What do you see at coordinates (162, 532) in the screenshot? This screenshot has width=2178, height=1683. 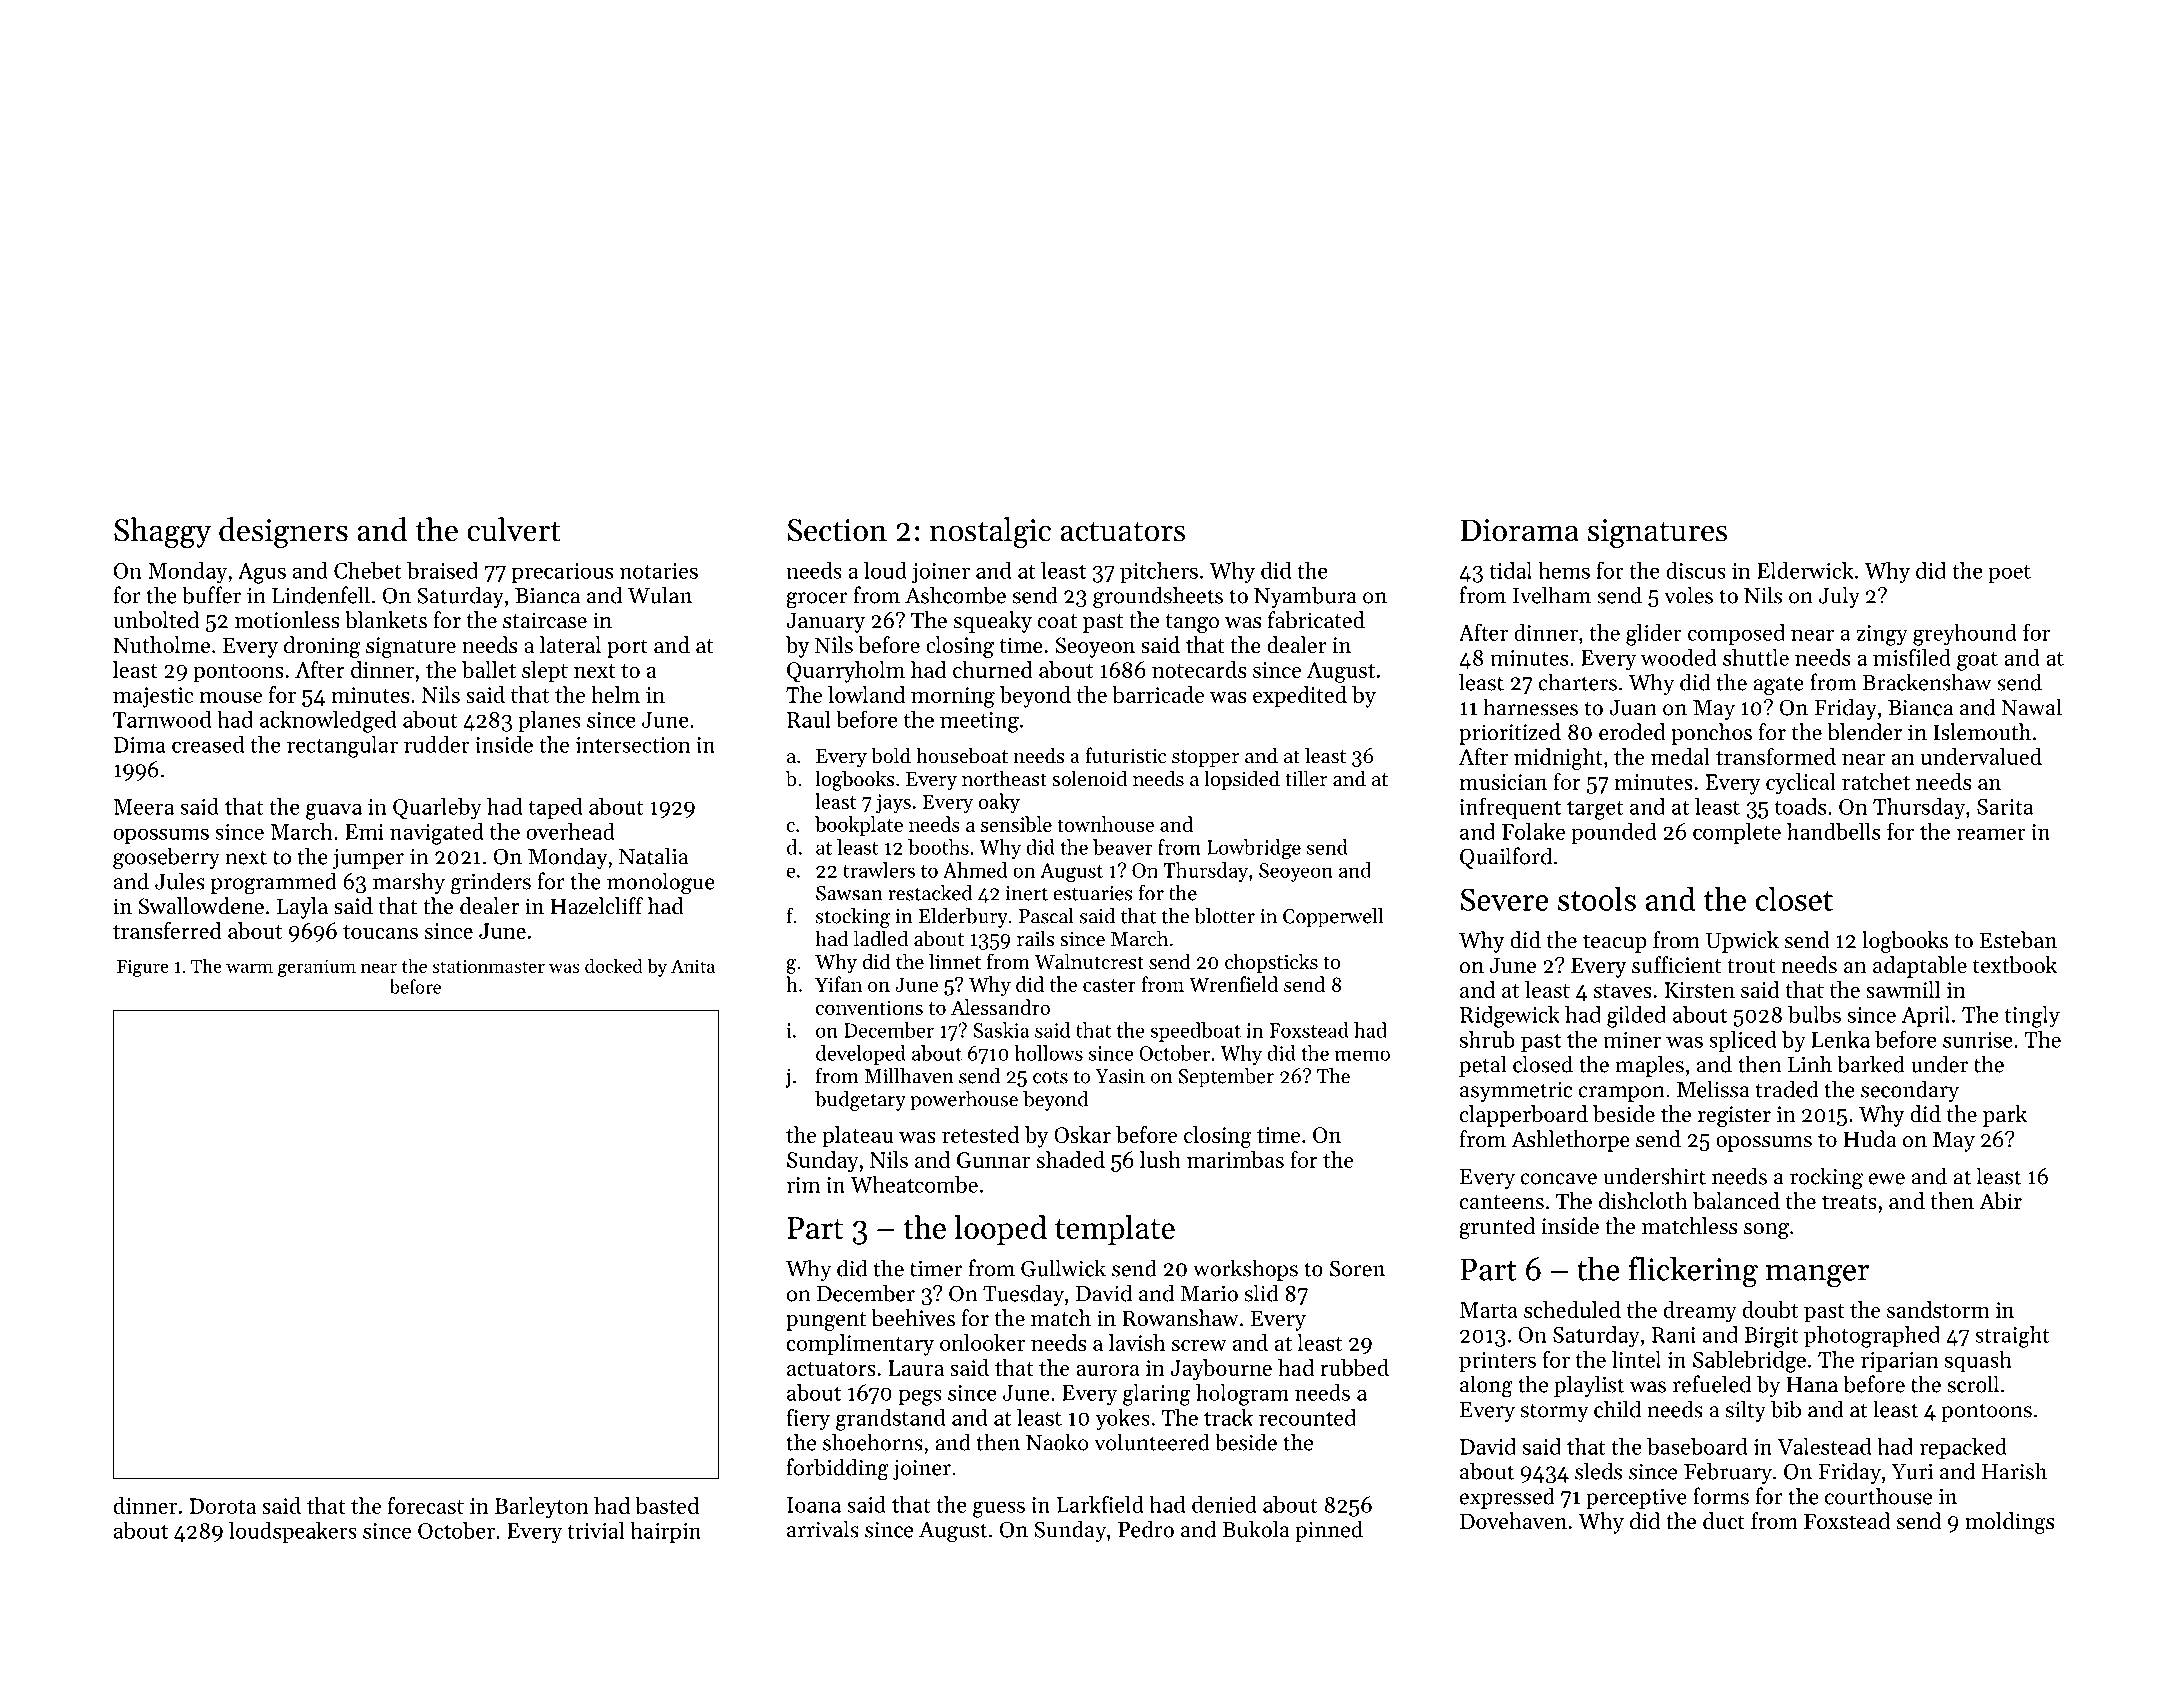 I see `Shaggy` at bounding box center [162, 532].
